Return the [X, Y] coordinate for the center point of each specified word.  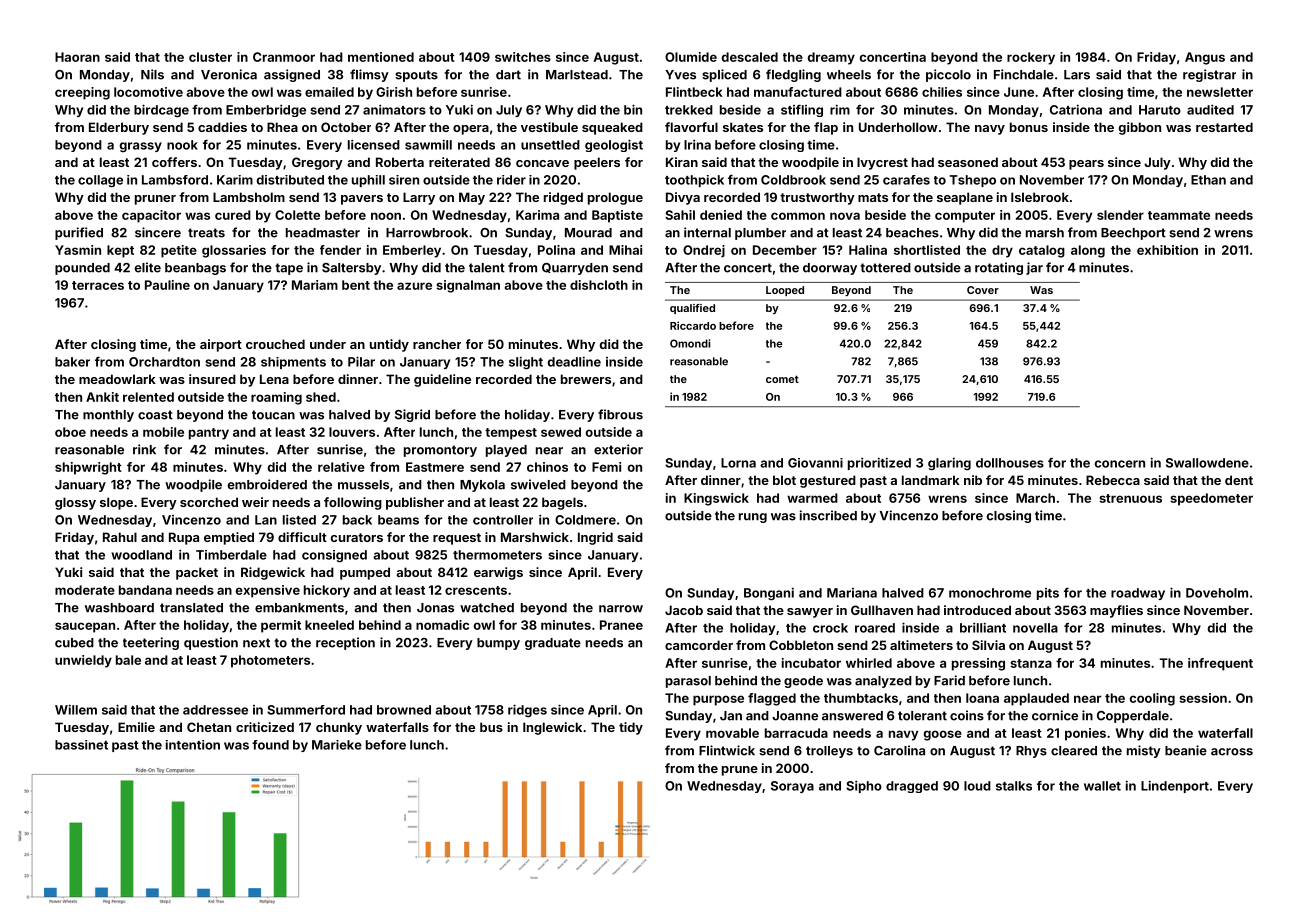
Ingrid [595, 538]
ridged [563, 198]
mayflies [1116, 611]
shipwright [88, 468]
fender [340, 250]
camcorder [699, 645]
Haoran [77, 57]
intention [193, 745]
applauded [1036, 699]
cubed [74, 643]
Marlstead [577, 75]
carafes [906, 180]
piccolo [948, 75]
